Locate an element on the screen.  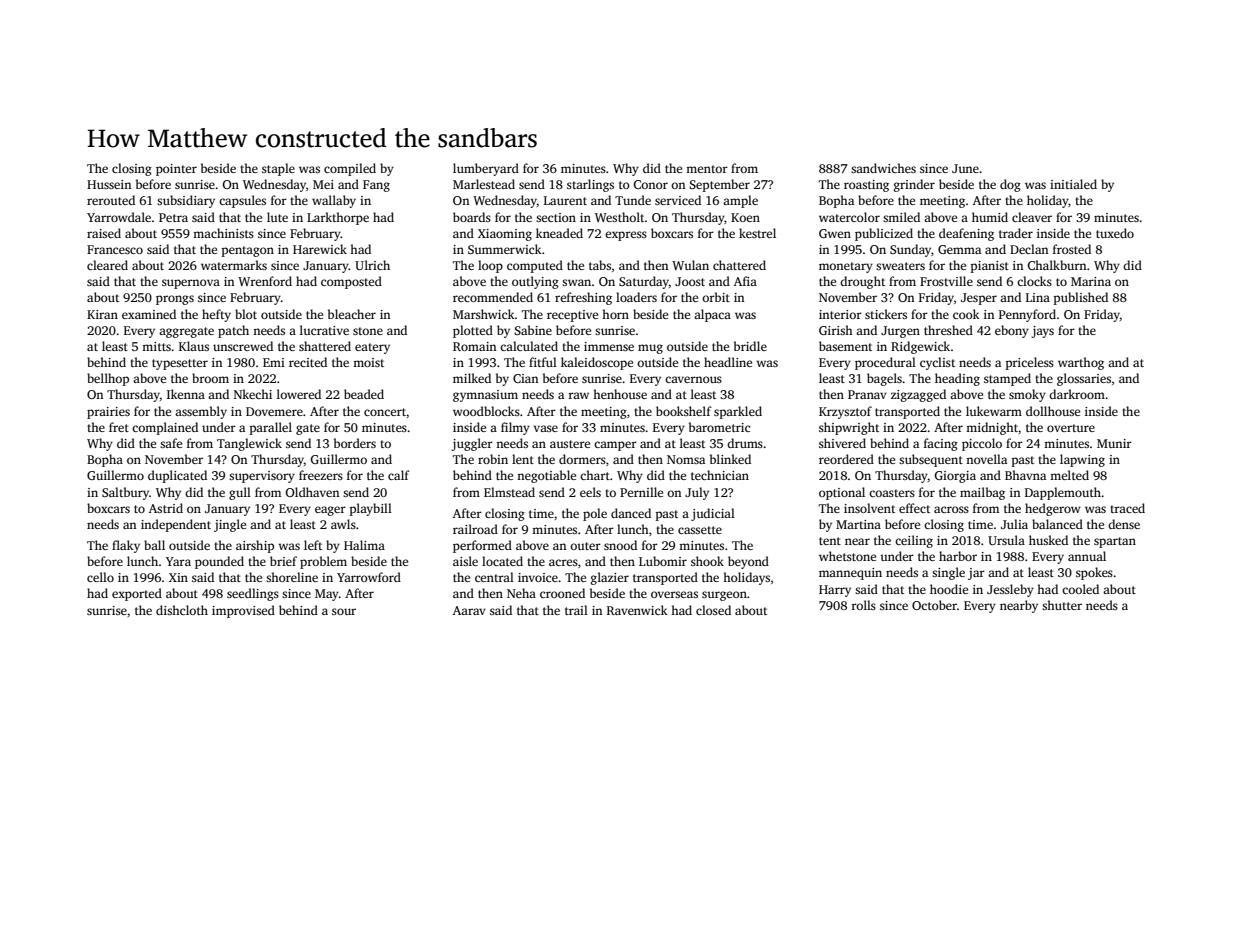
deafening is located at coordinates (966, 234).
